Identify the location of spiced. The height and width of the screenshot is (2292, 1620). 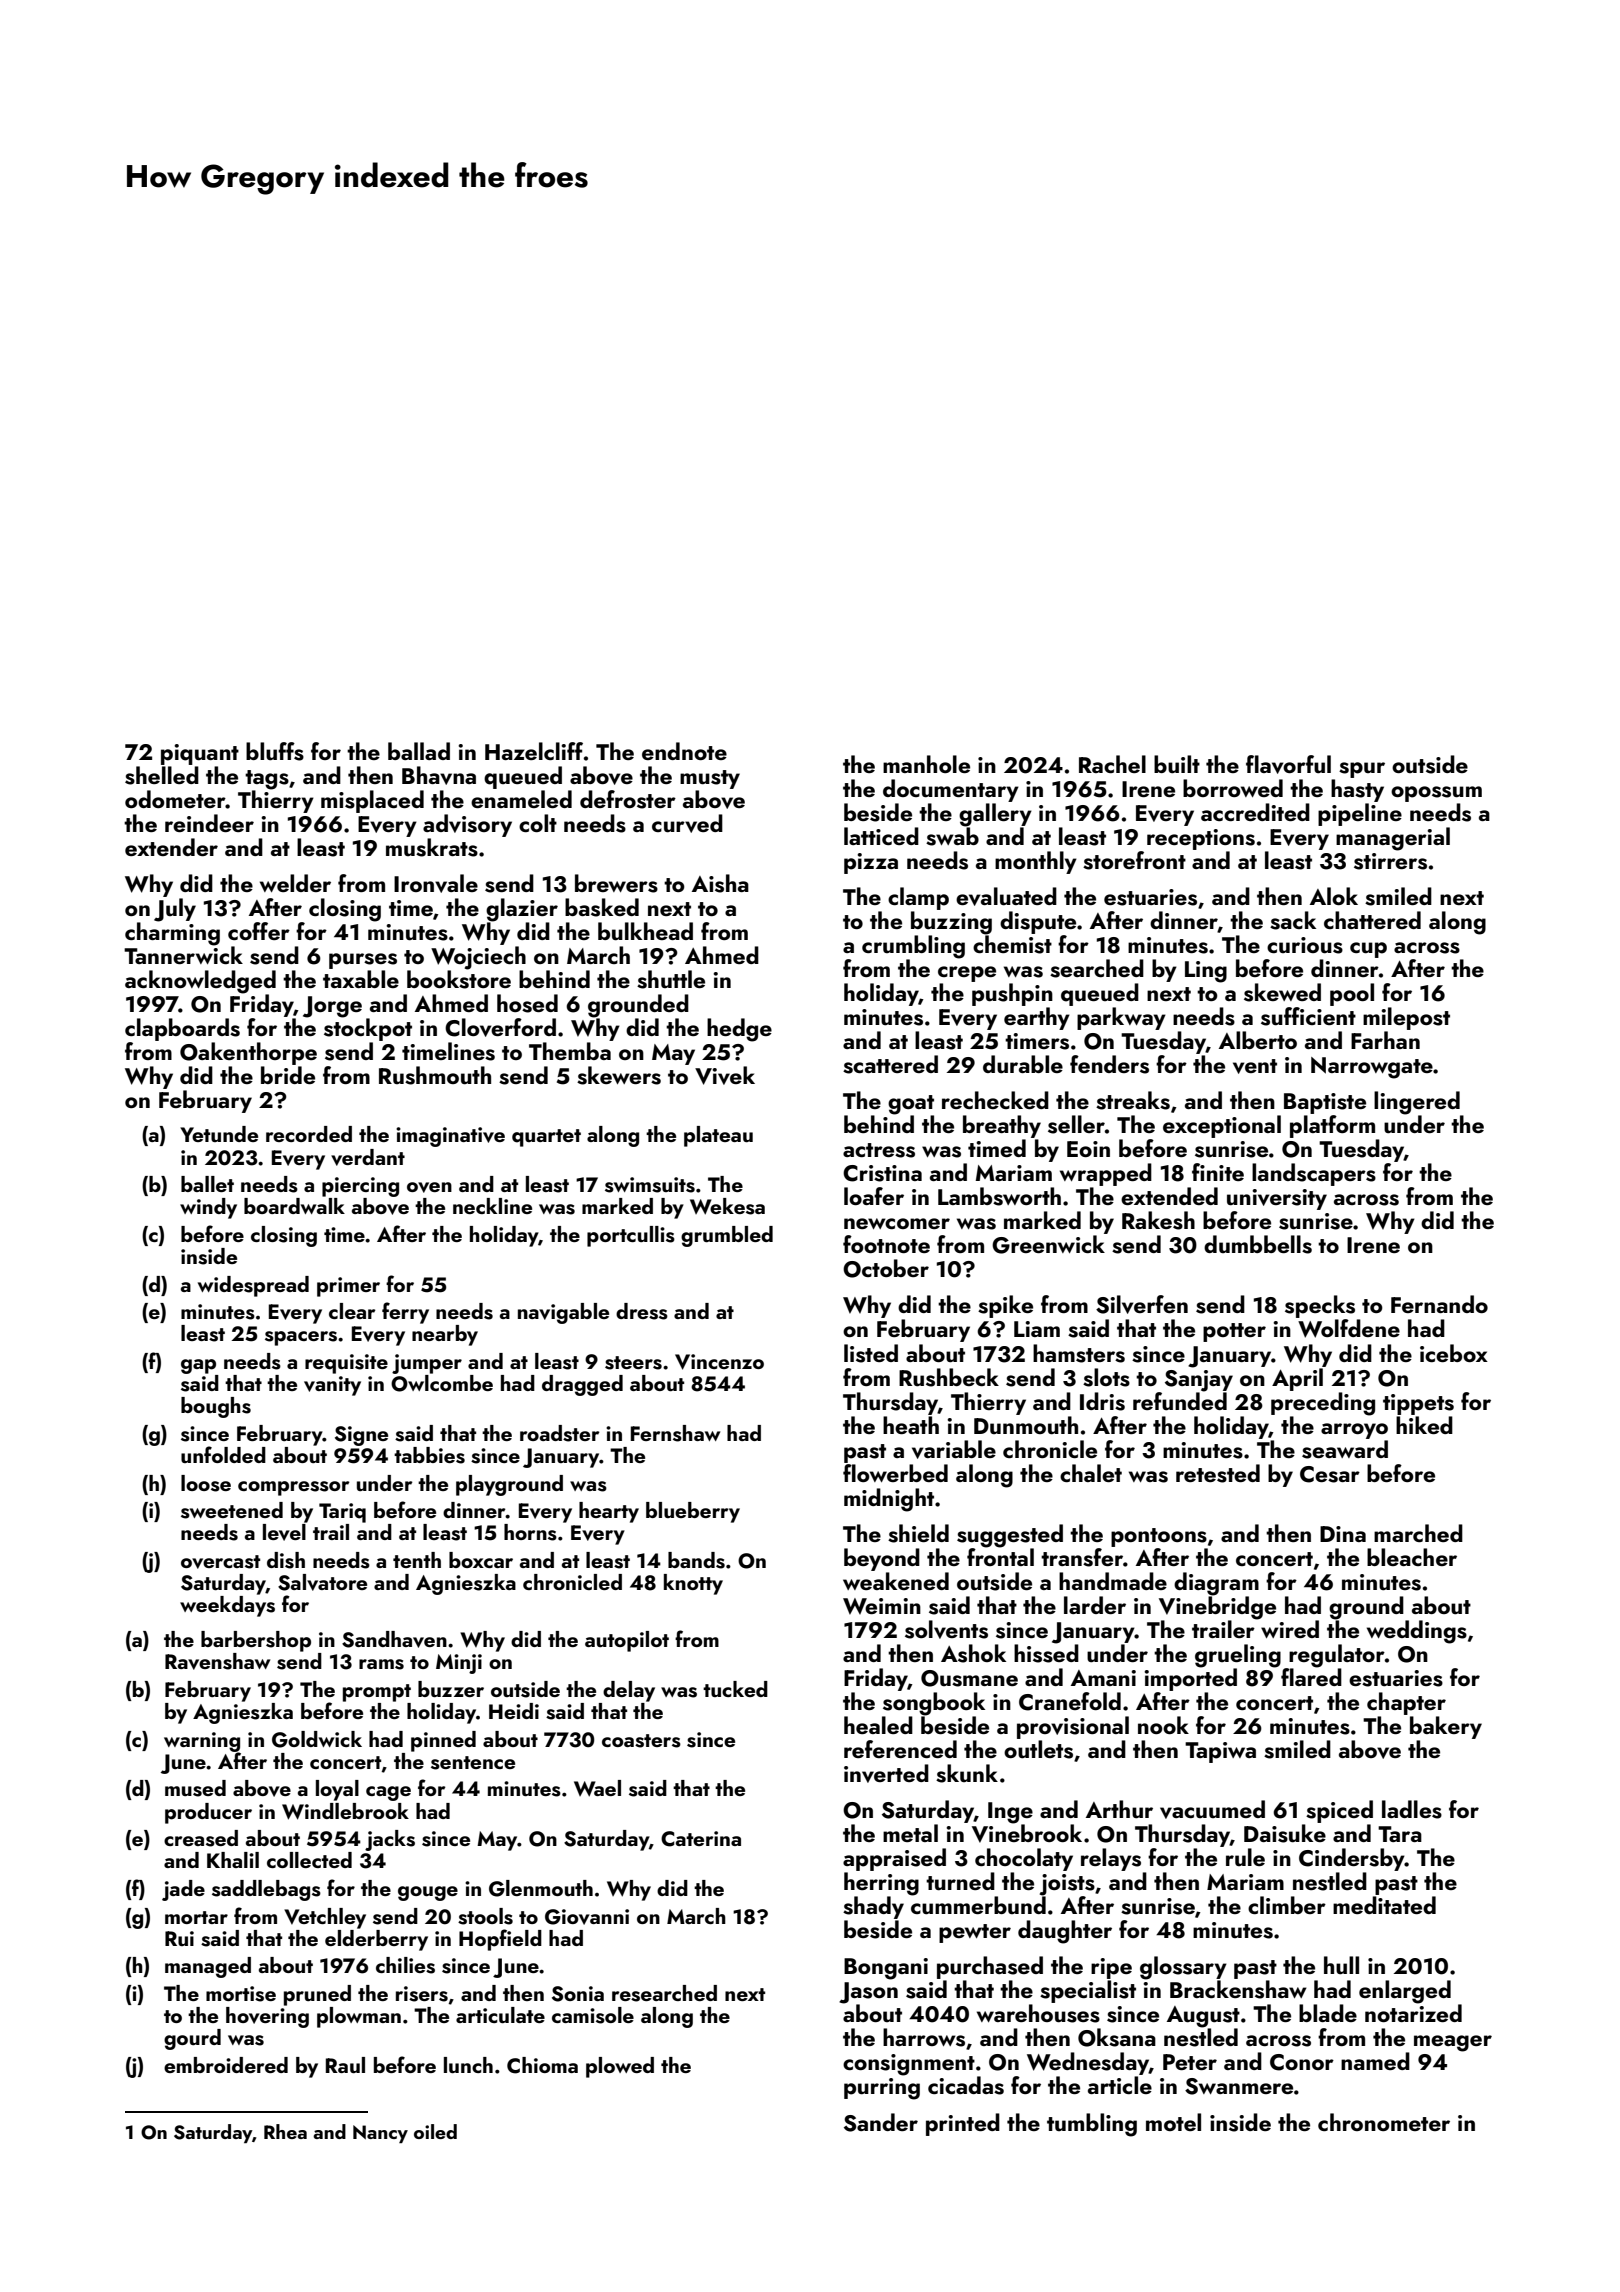
(1339, 1811).
